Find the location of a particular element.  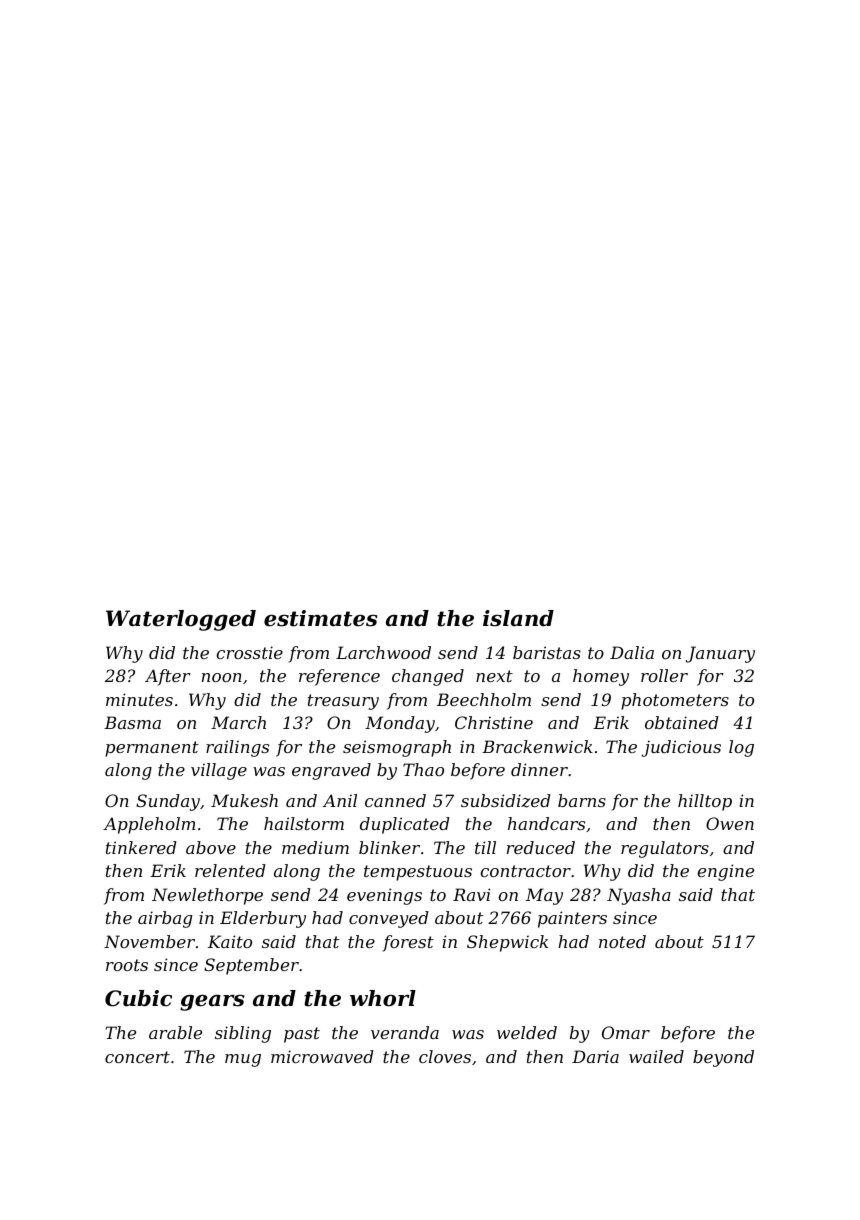

Shepwick is located at coordinates (507, 943).
